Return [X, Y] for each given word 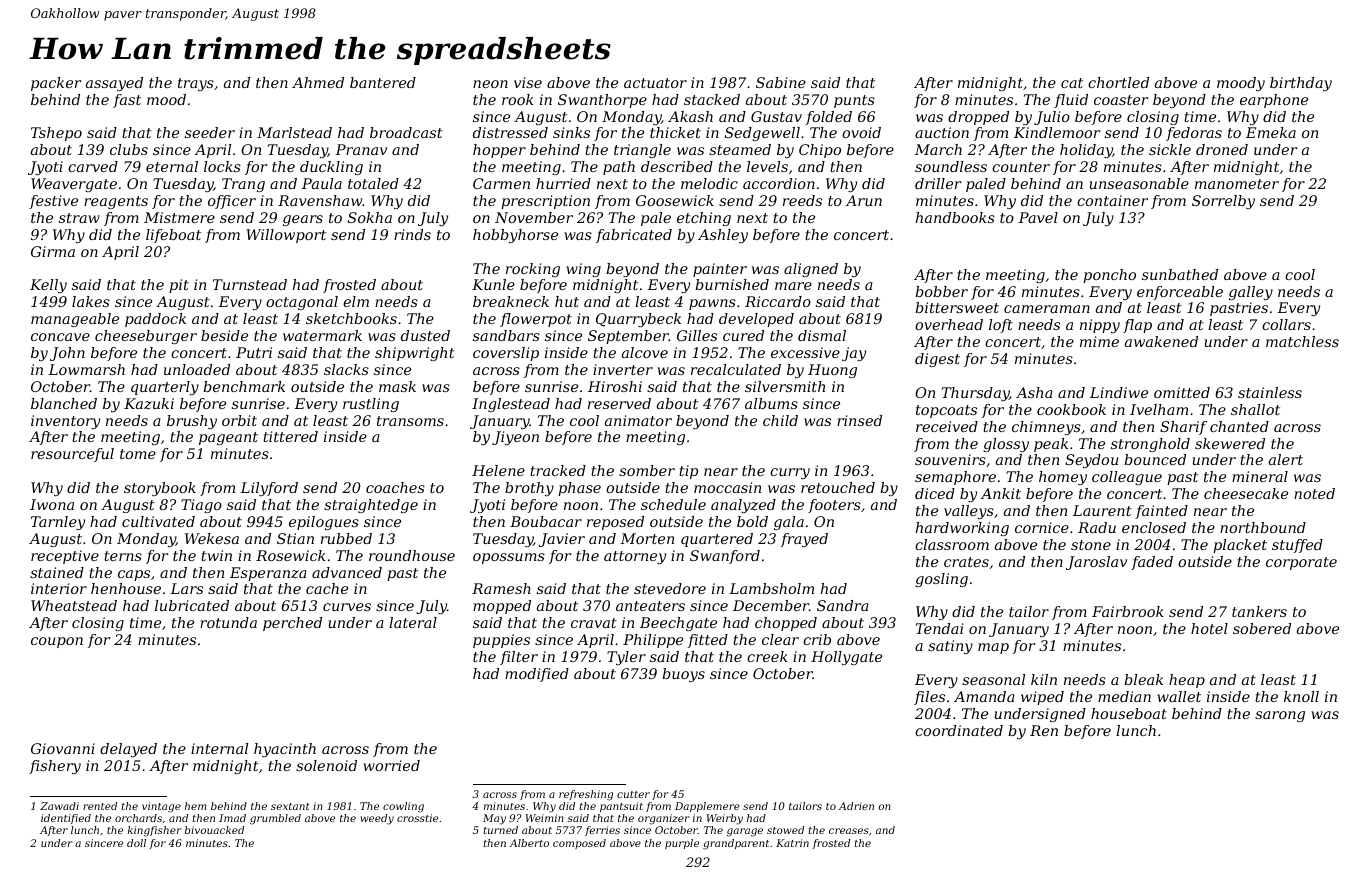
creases [849, 831]
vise [528, 82]
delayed [128, 750]
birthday [1301, 84]
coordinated [959, 730]
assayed [114, 84]
